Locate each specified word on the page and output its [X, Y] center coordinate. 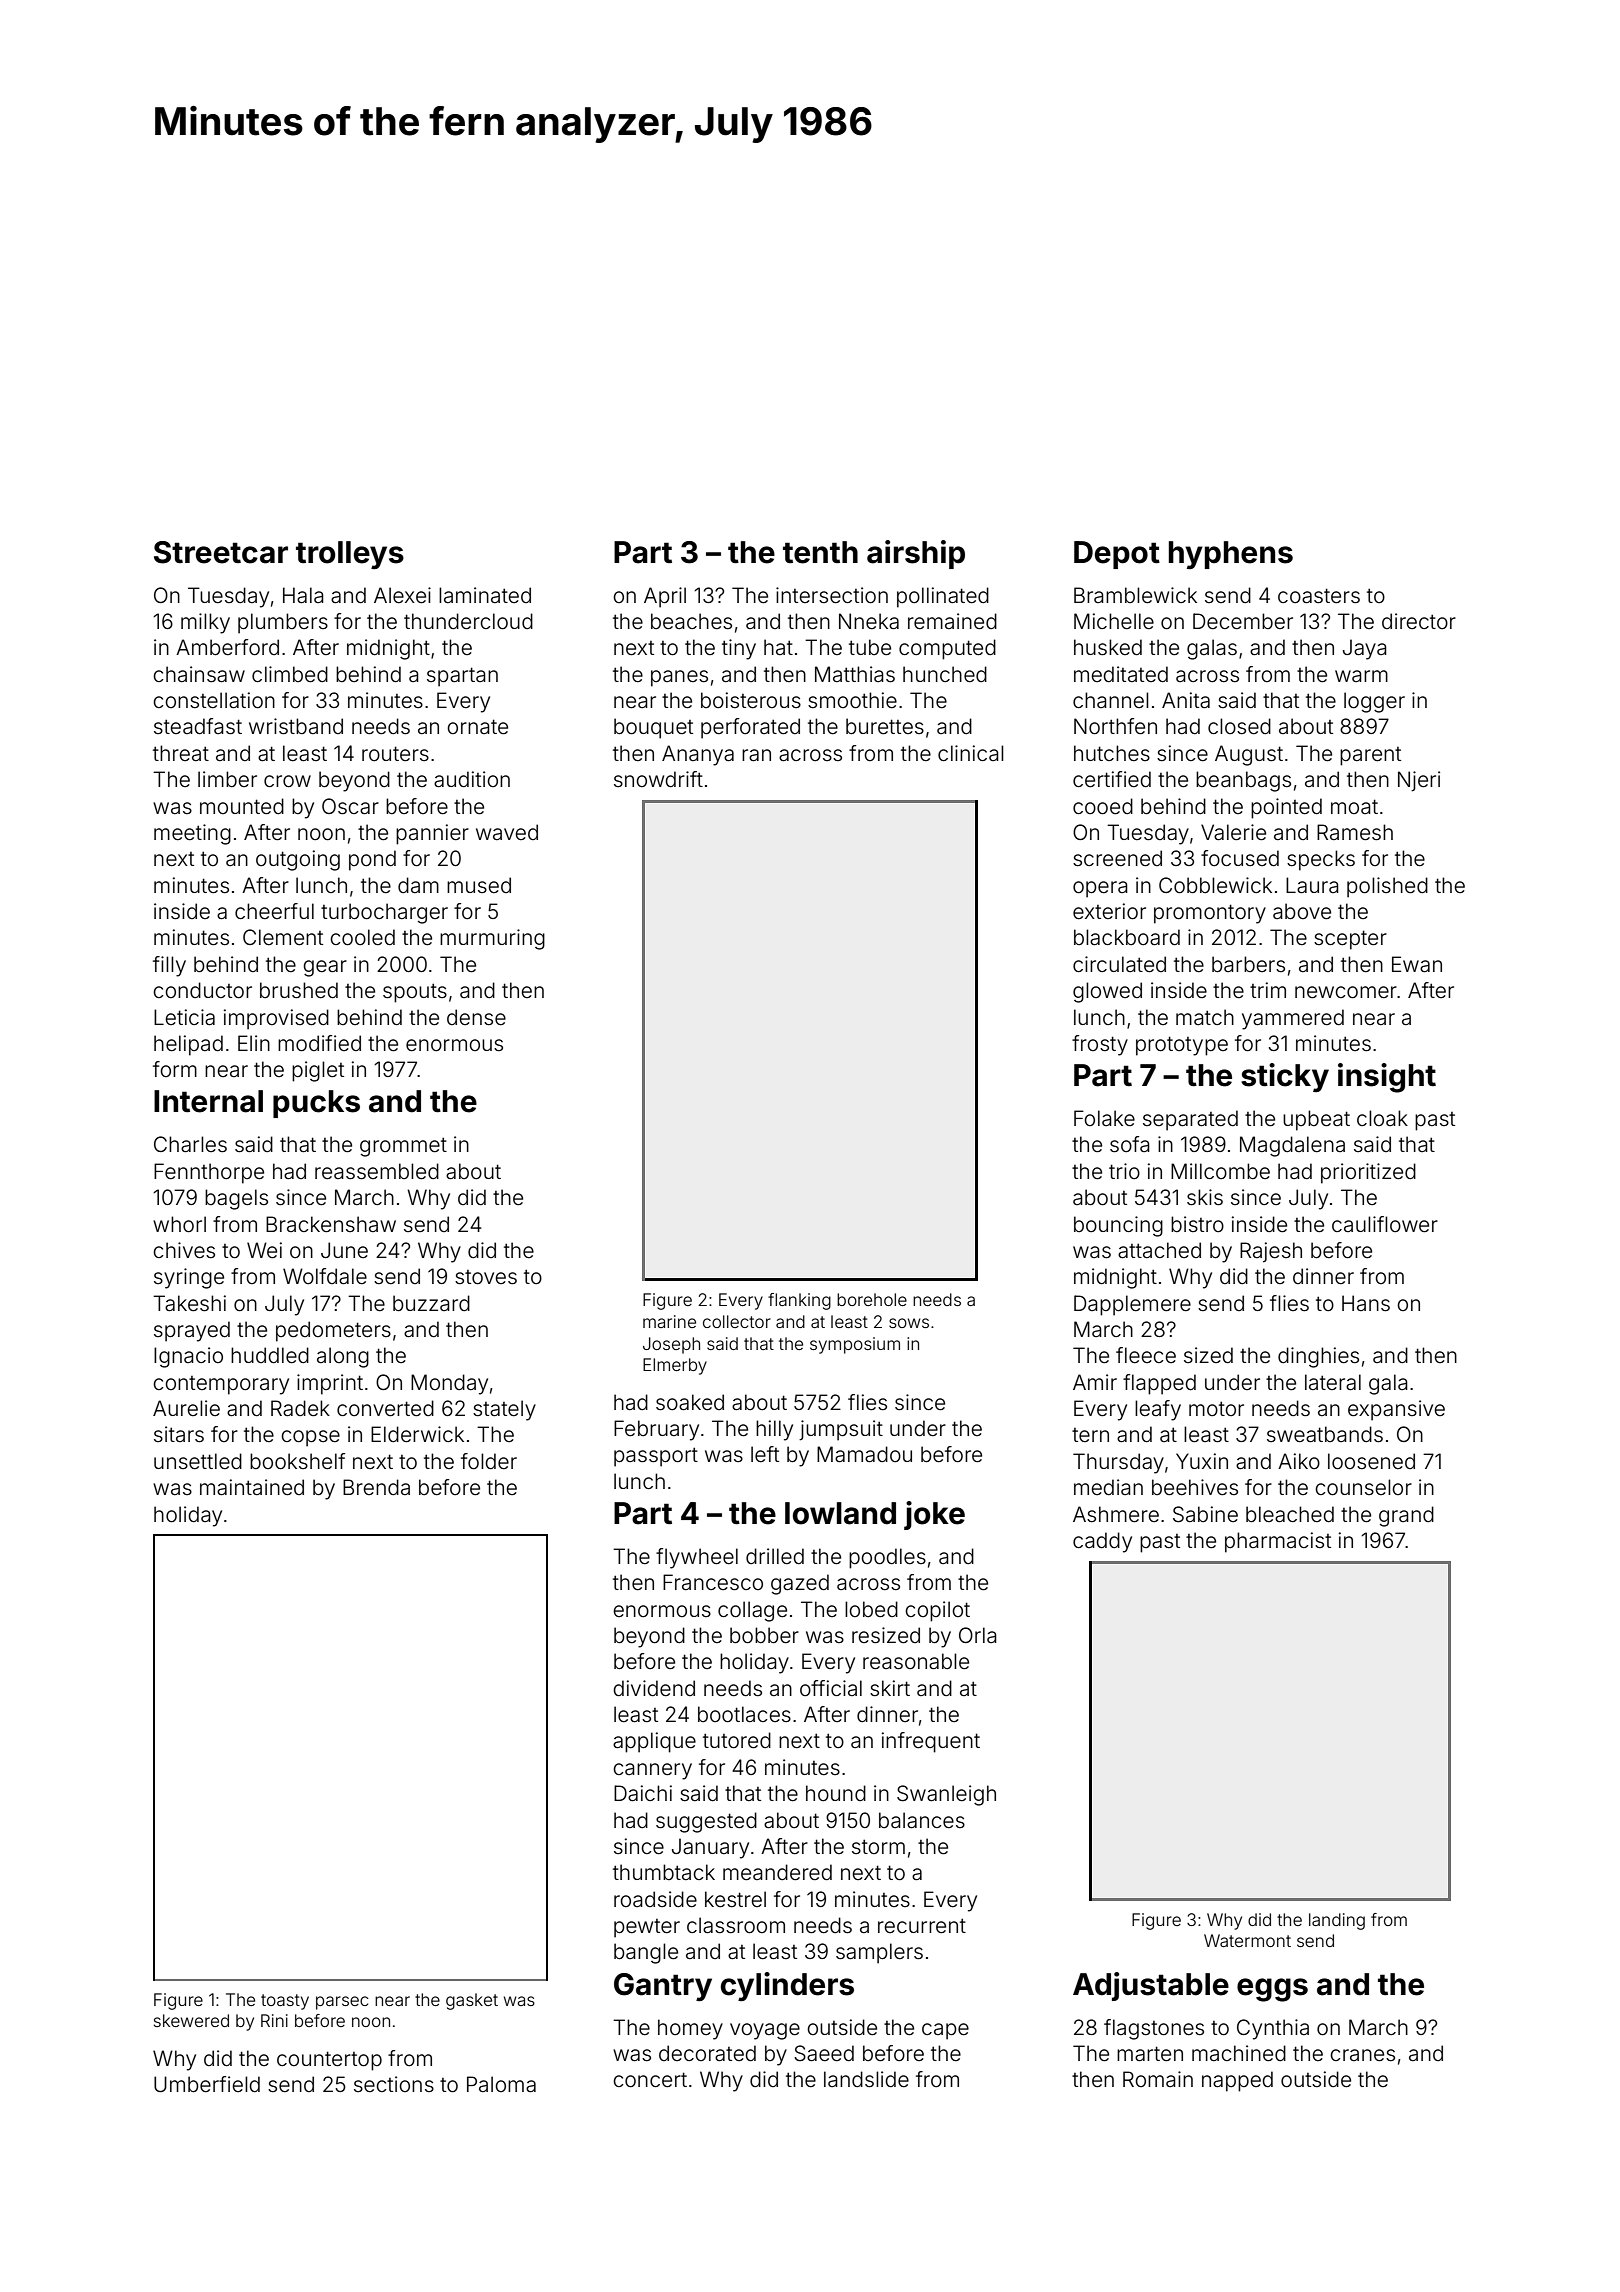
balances [922, 1820]
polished [1387, 887]
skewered [191, 2020]
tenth [820, 552]
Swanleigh [946, 1795]
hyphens [1231, 555]
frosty [1100, 1045]
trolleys [350, 555]
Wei [264, 1250]
